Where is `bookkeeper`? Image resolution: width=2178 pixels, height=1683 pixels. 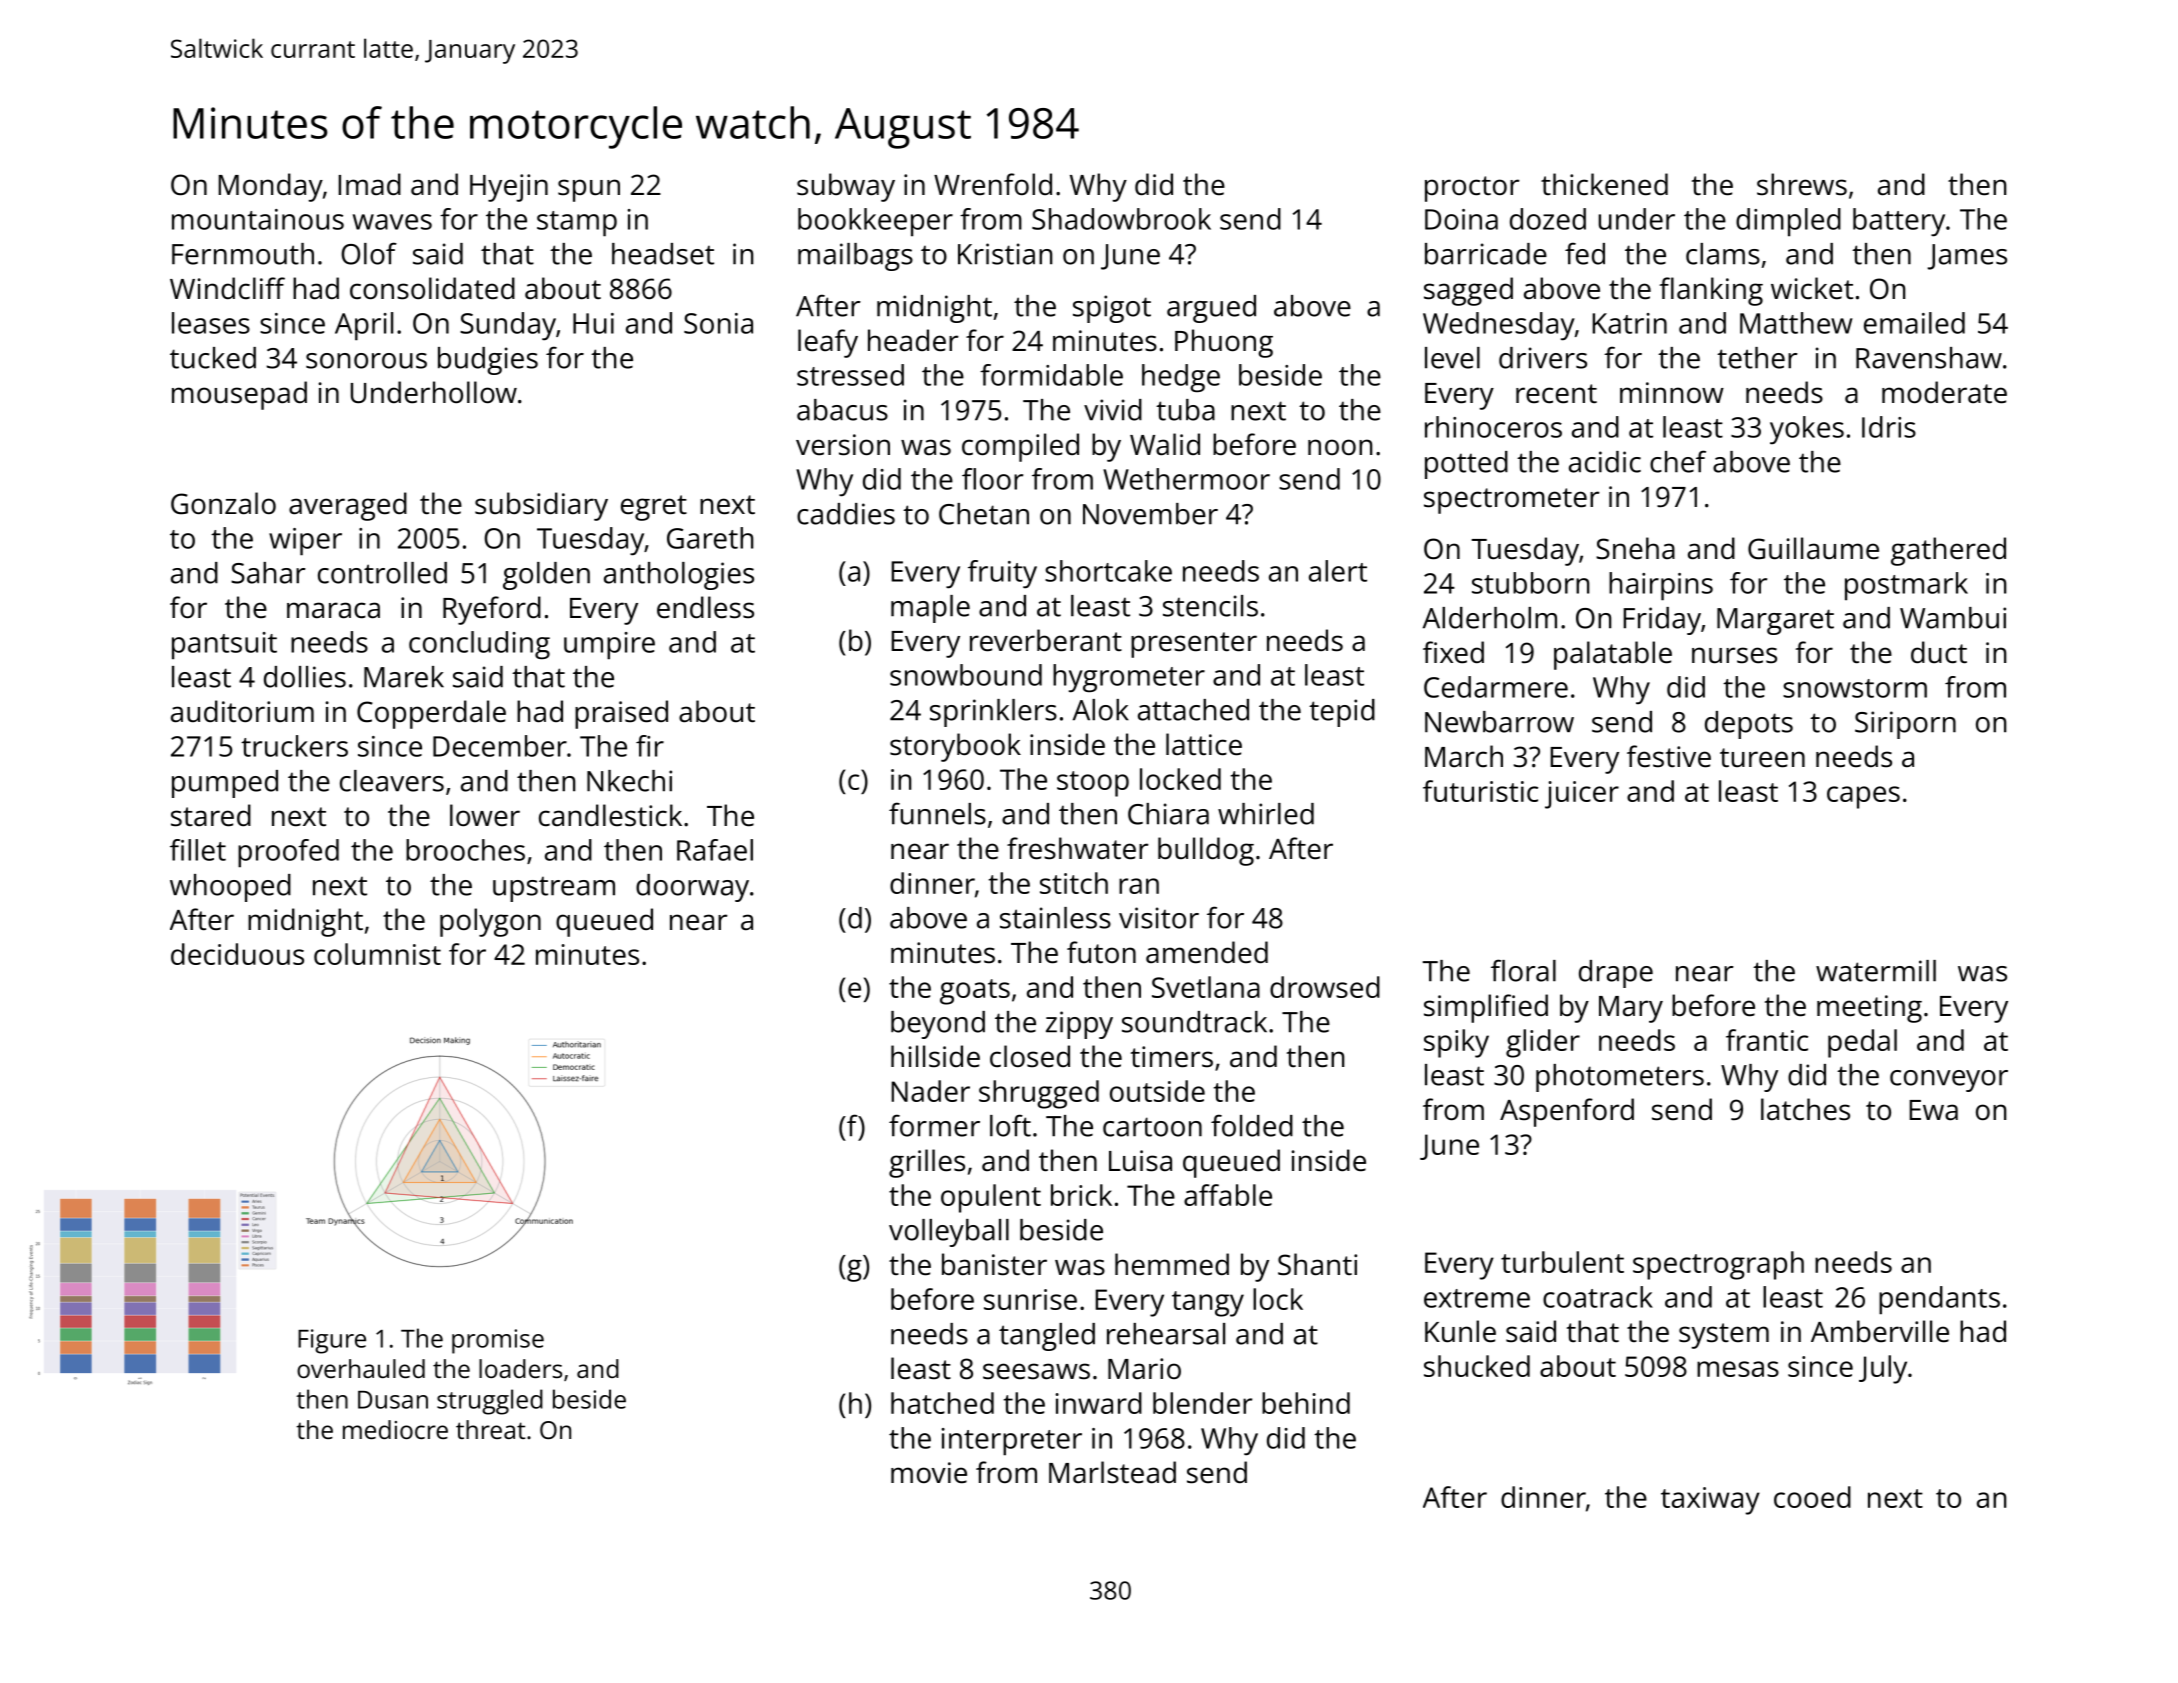
bookkeeper is located at coordinates (875, 222).
